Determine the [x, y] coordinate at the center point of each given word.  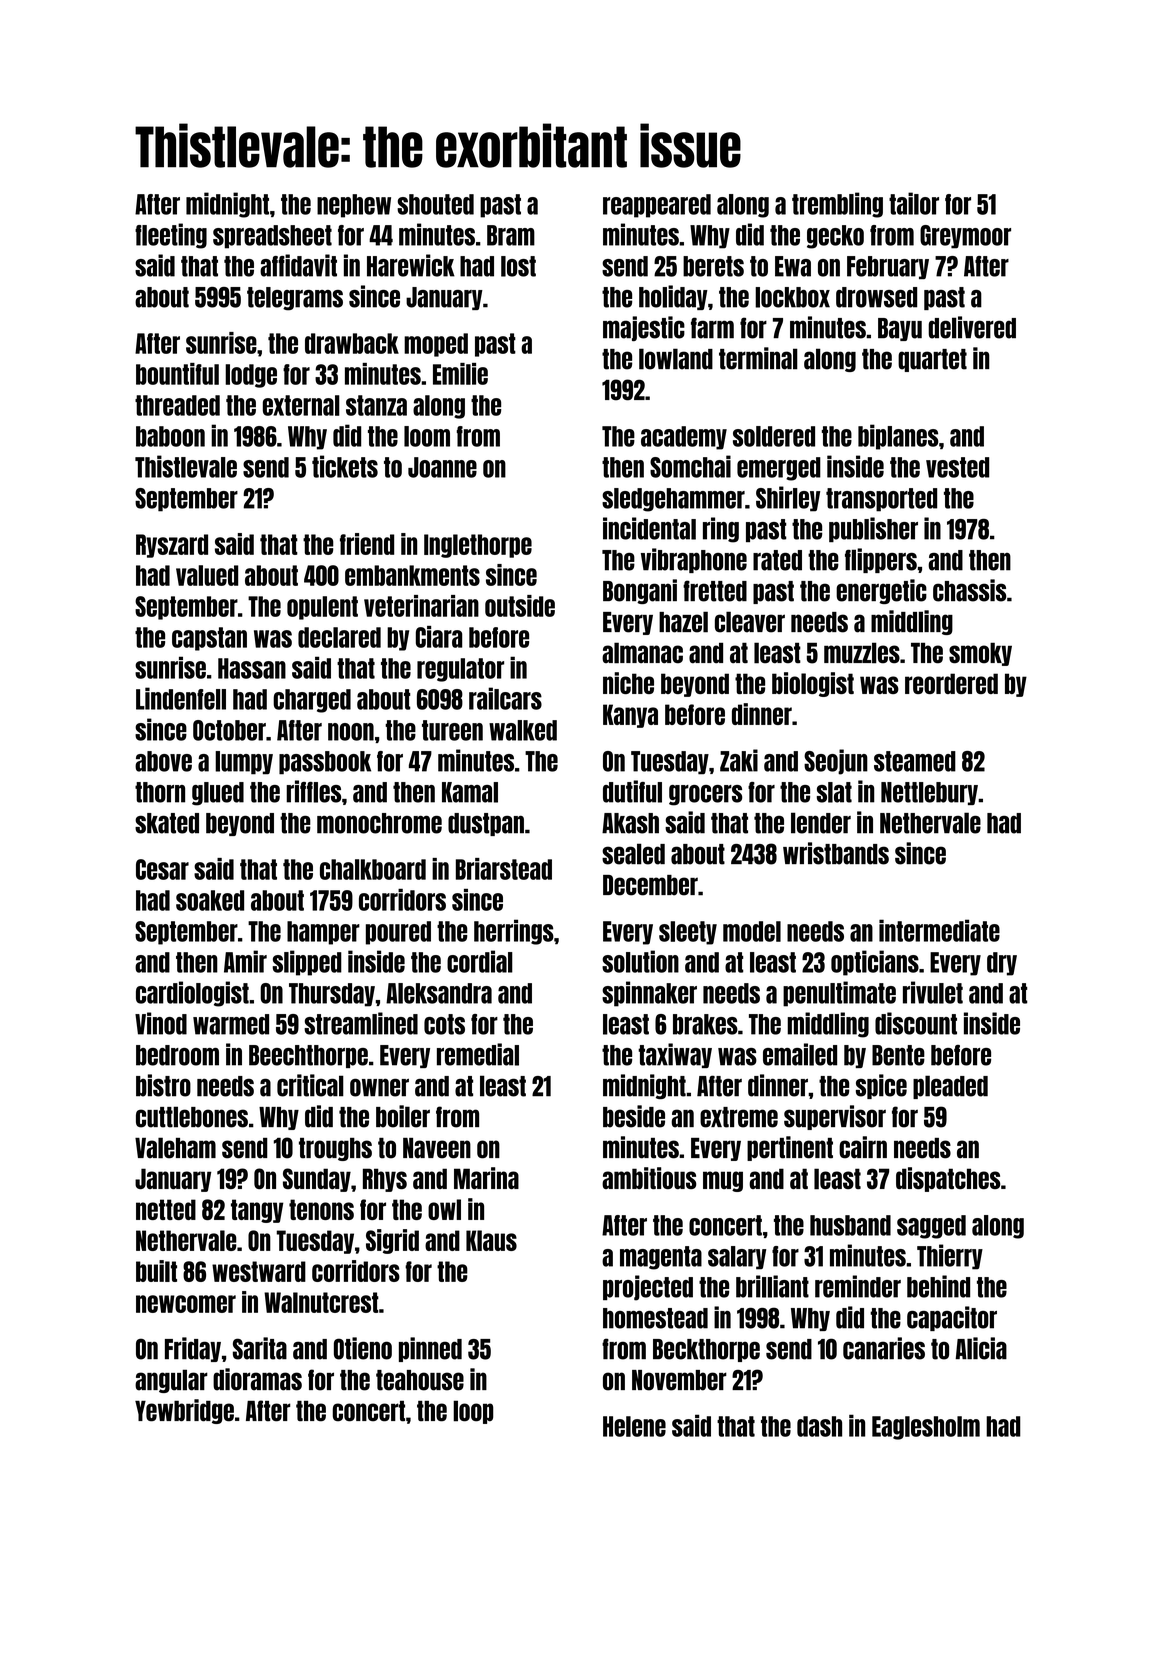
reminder [858, 1286]
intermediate [939, 930]
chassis [969, 590]
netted [166, 1209]
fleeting [171, 236]
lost [518, 266]
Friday [193, 1349]
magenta [661, 1258]
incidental [649, 528]
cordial [480, 961]
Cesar [162, 869]
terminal [758, 358]
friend [367, 544]
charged [312, 701]
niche [628, 683]
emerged [779, 469]
